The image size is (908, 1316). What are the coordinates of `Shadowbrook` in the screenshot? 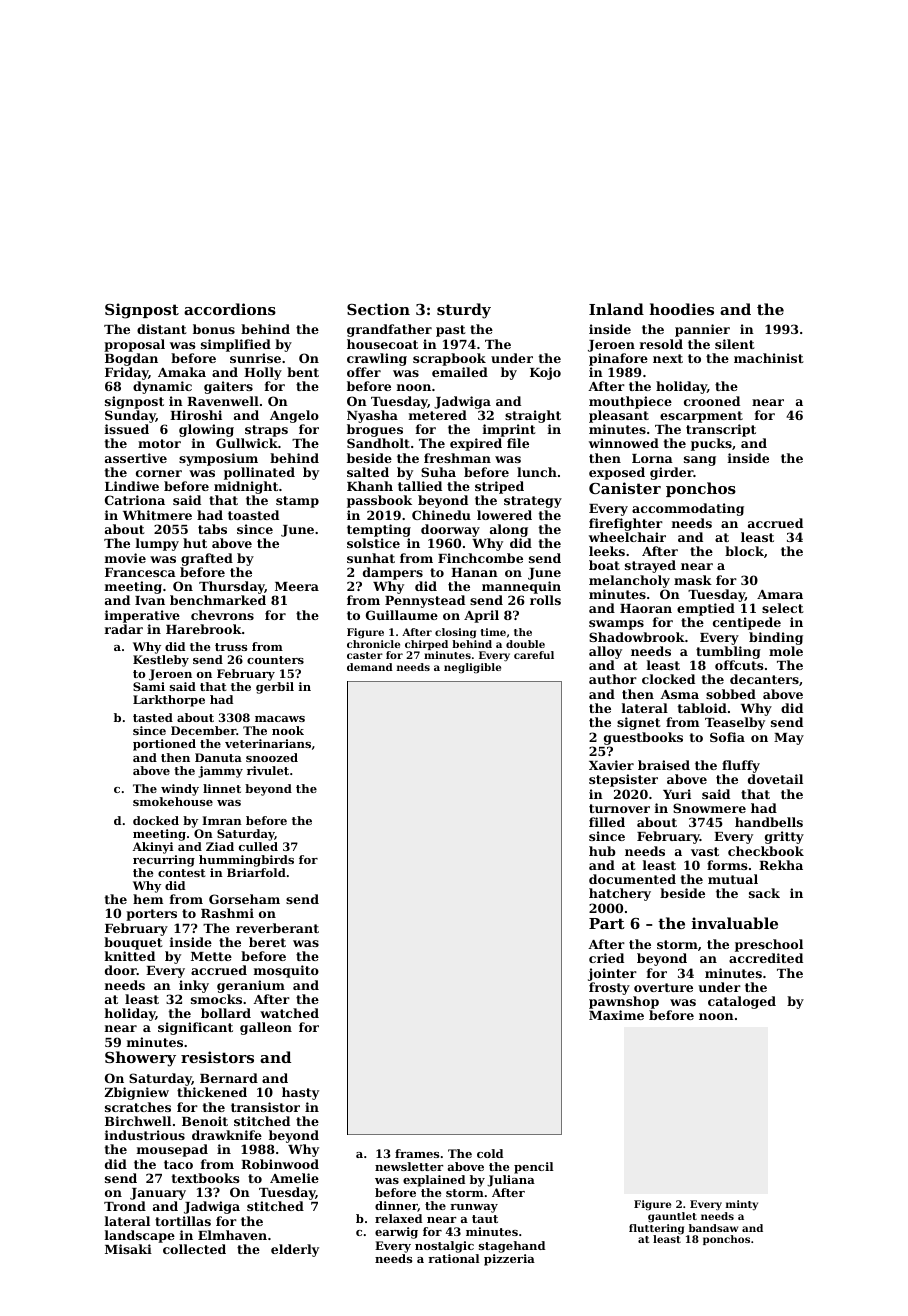 It's located at (637, 637).
